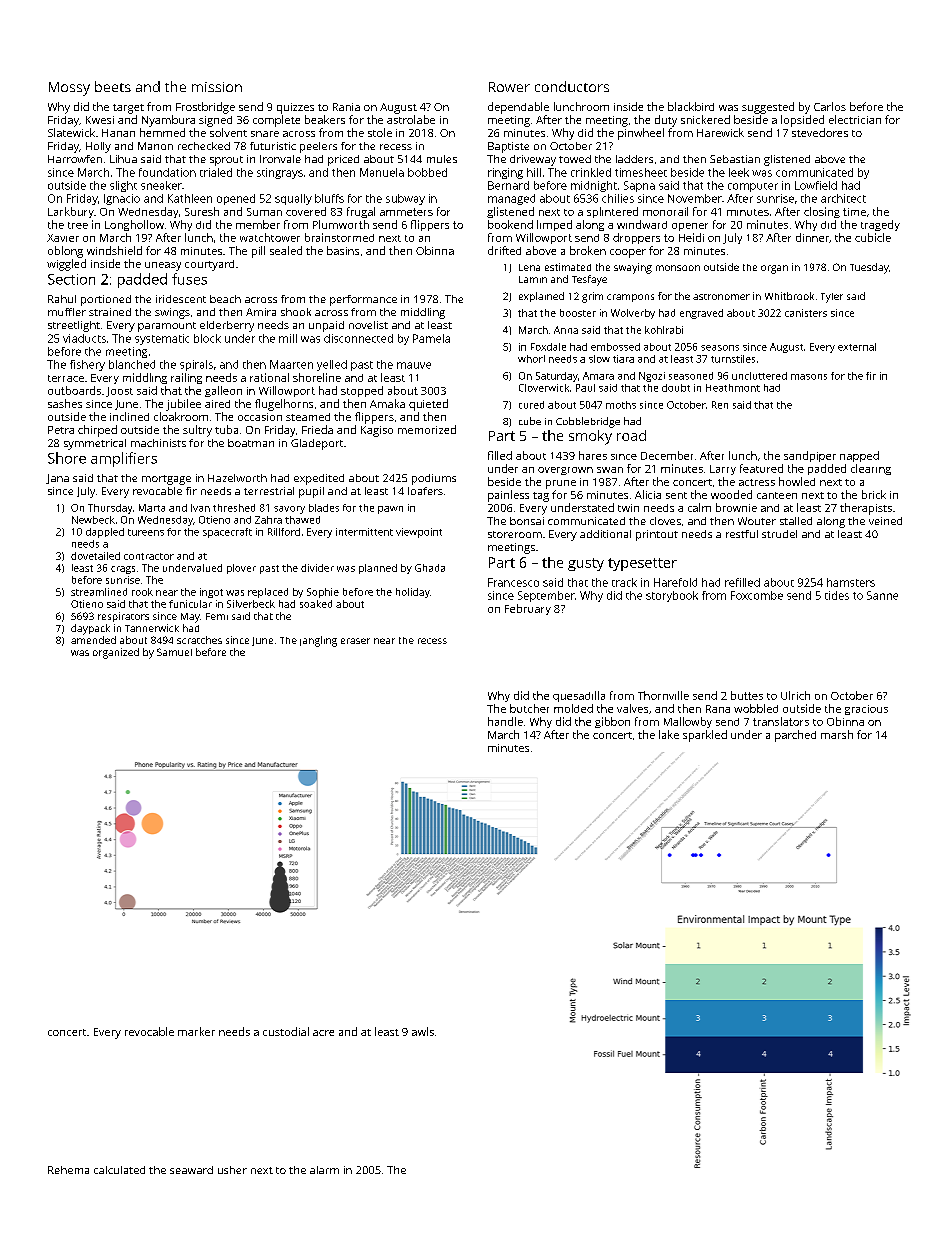  What do you see at coordinates (324, 1170) in the screenshot?
I see `alarm` at bounding box center [324, 1170].
